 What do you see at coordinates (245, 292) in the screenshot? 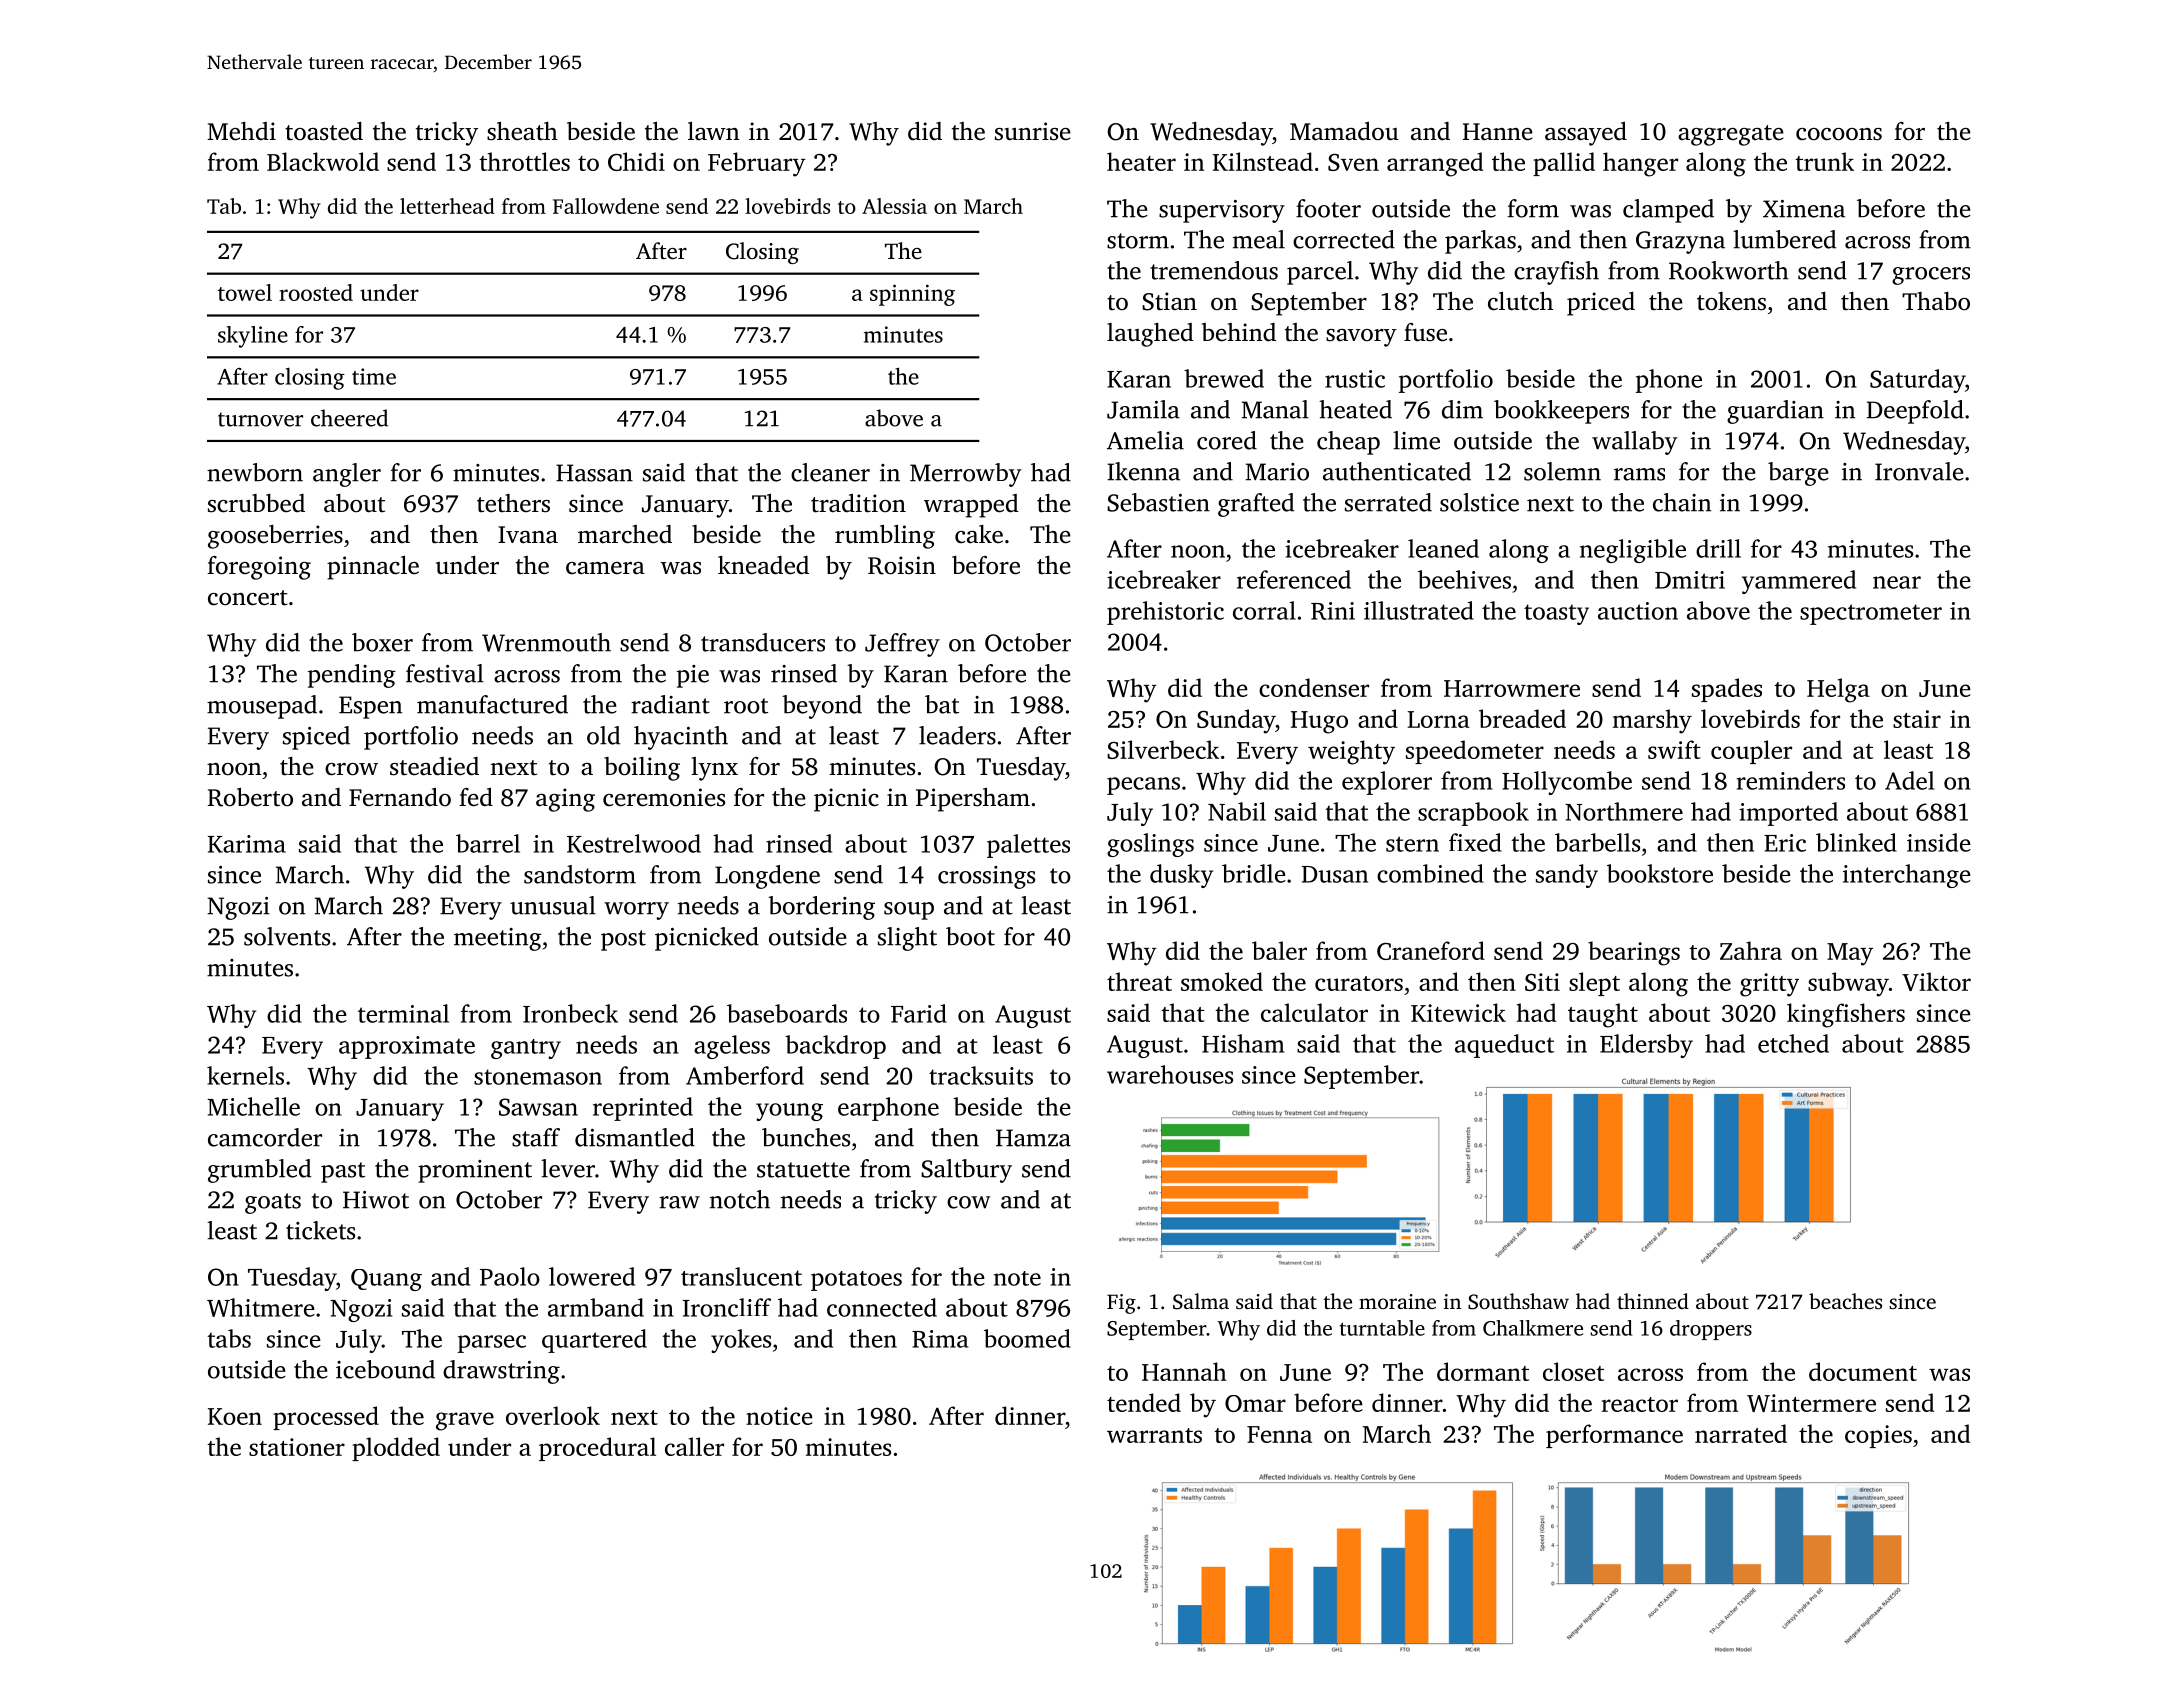
I see `towel` at bounding box center [245, 292].
